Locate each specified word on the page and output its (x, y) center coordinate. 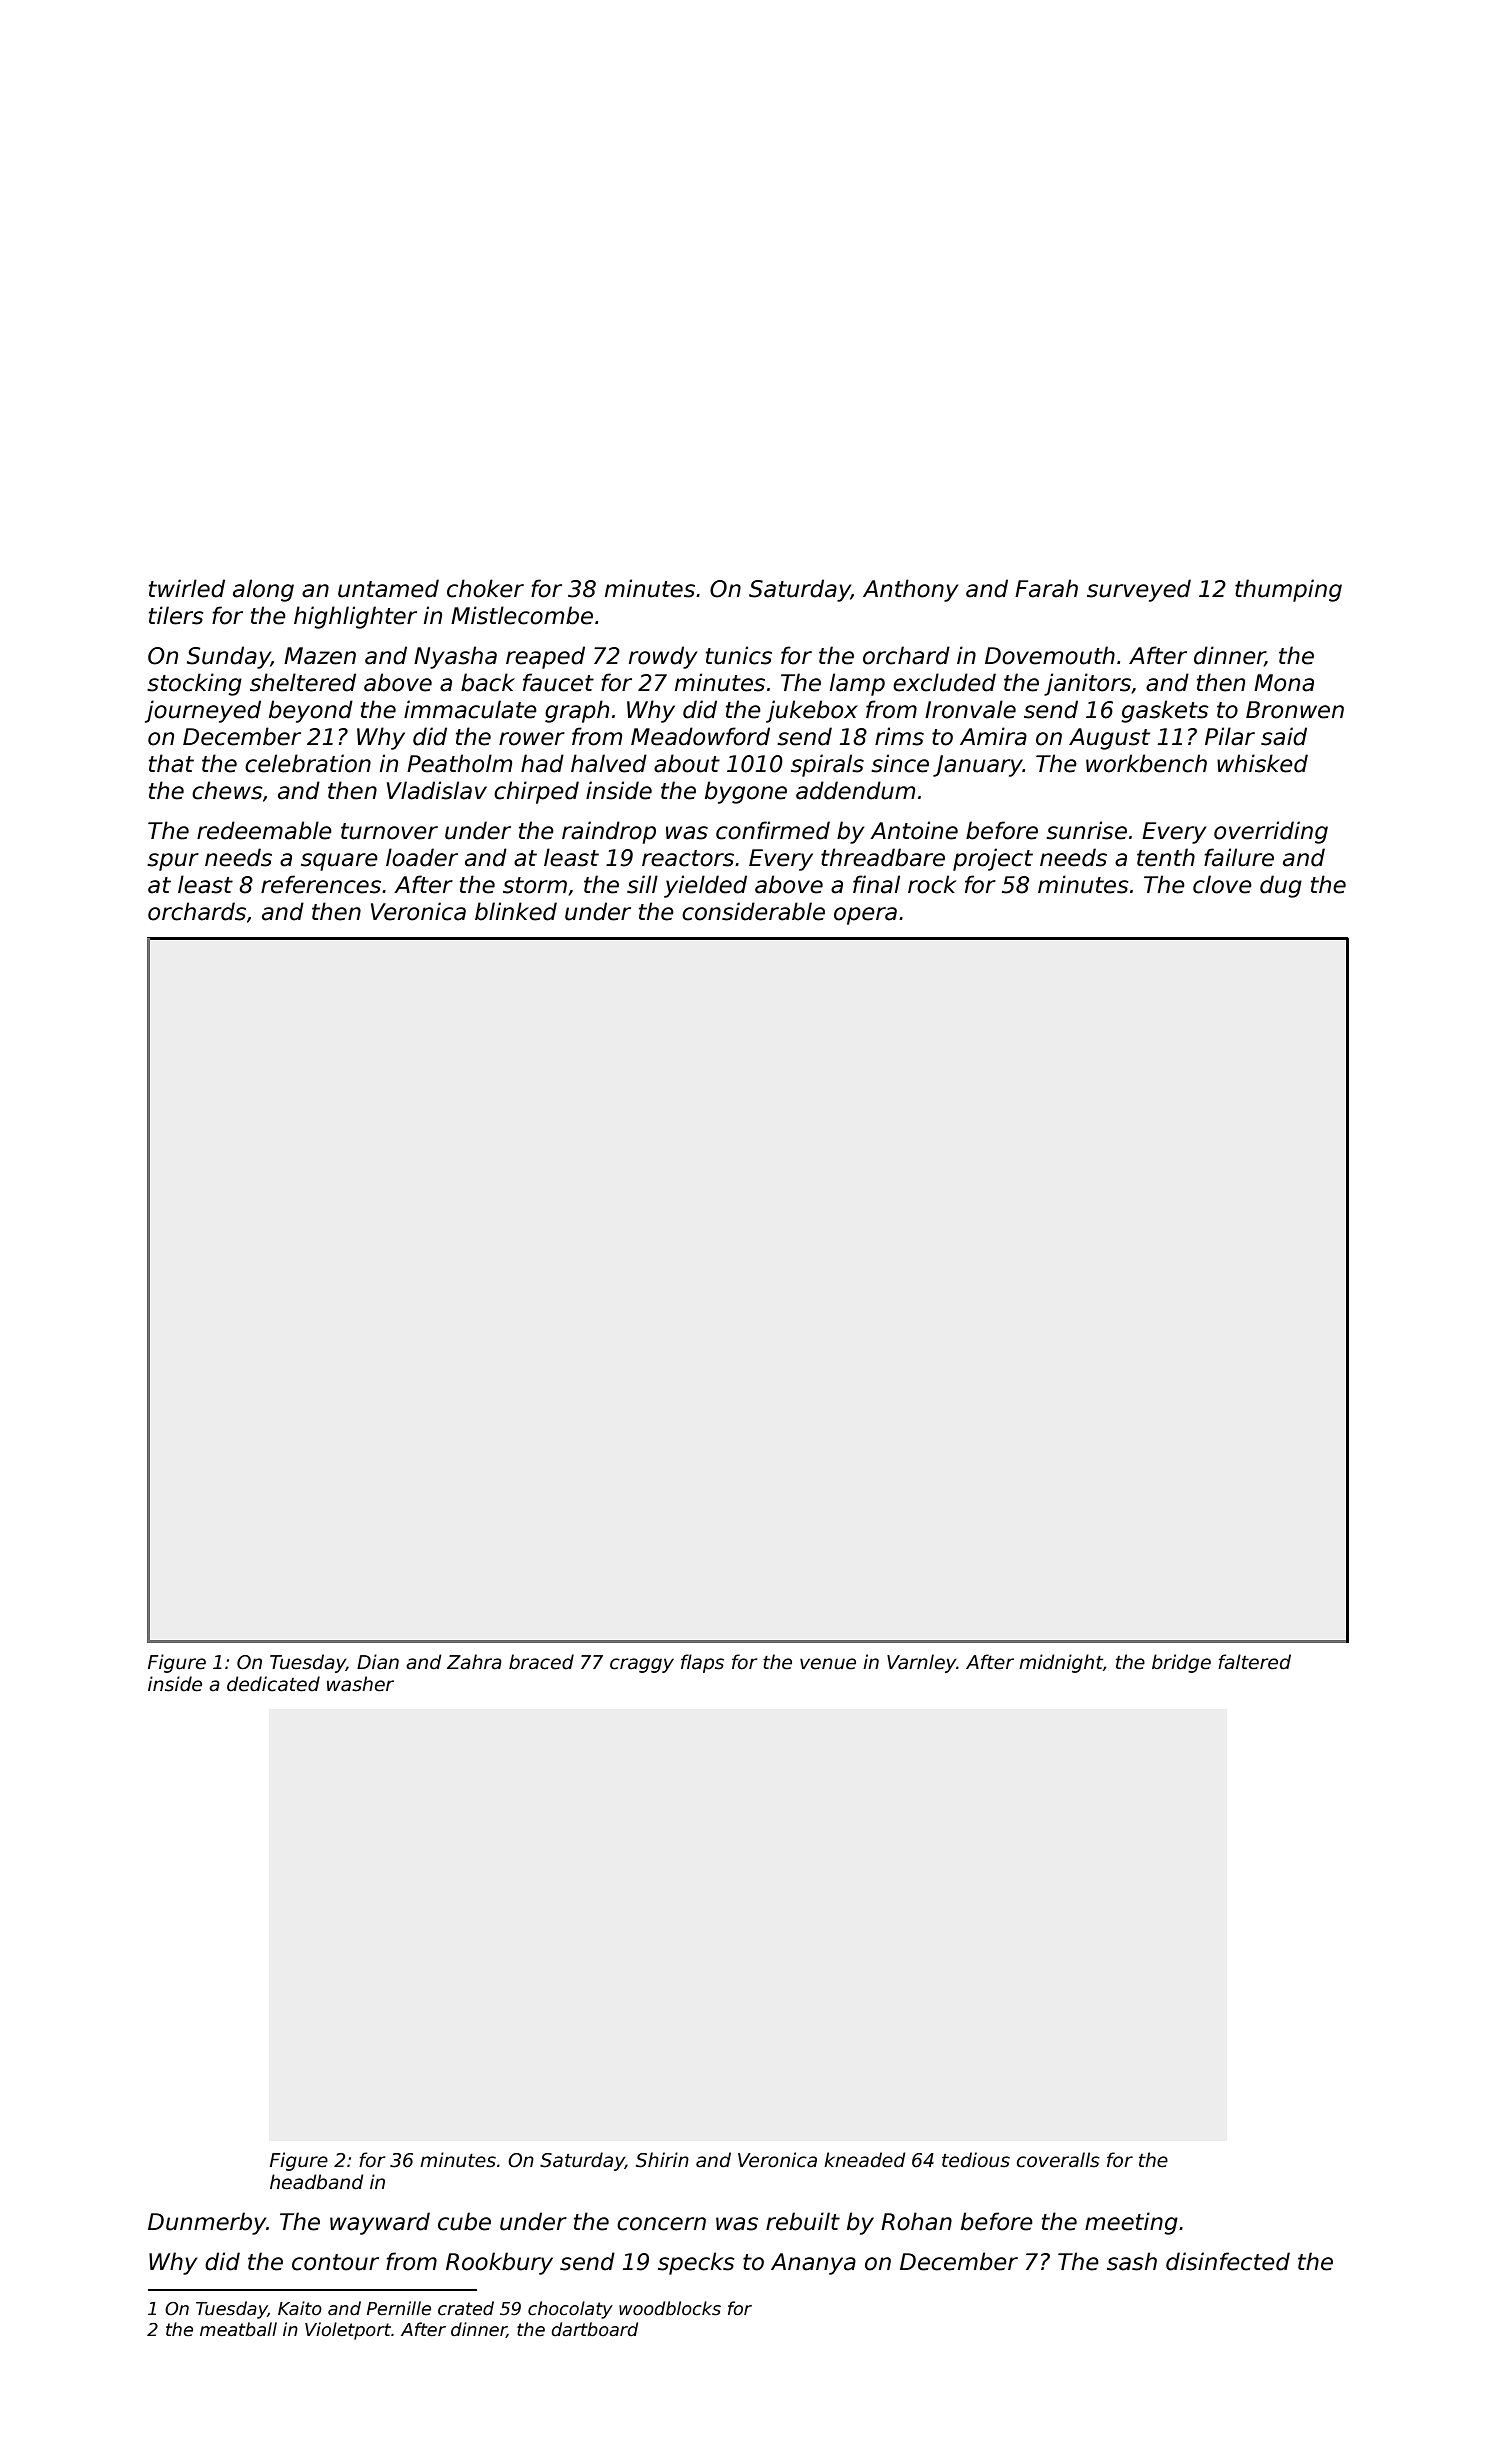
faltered (1254, 1662)
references (321, 884)
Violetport (348, 2331)
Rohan (916, 2221)
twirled (187, 588)
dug (1281, 886)
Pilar (1230, 736)
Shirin (662, 2160)
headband (317, 2182)
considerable (753, 911)
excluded (944, 682)
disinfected (1228, 2261)
